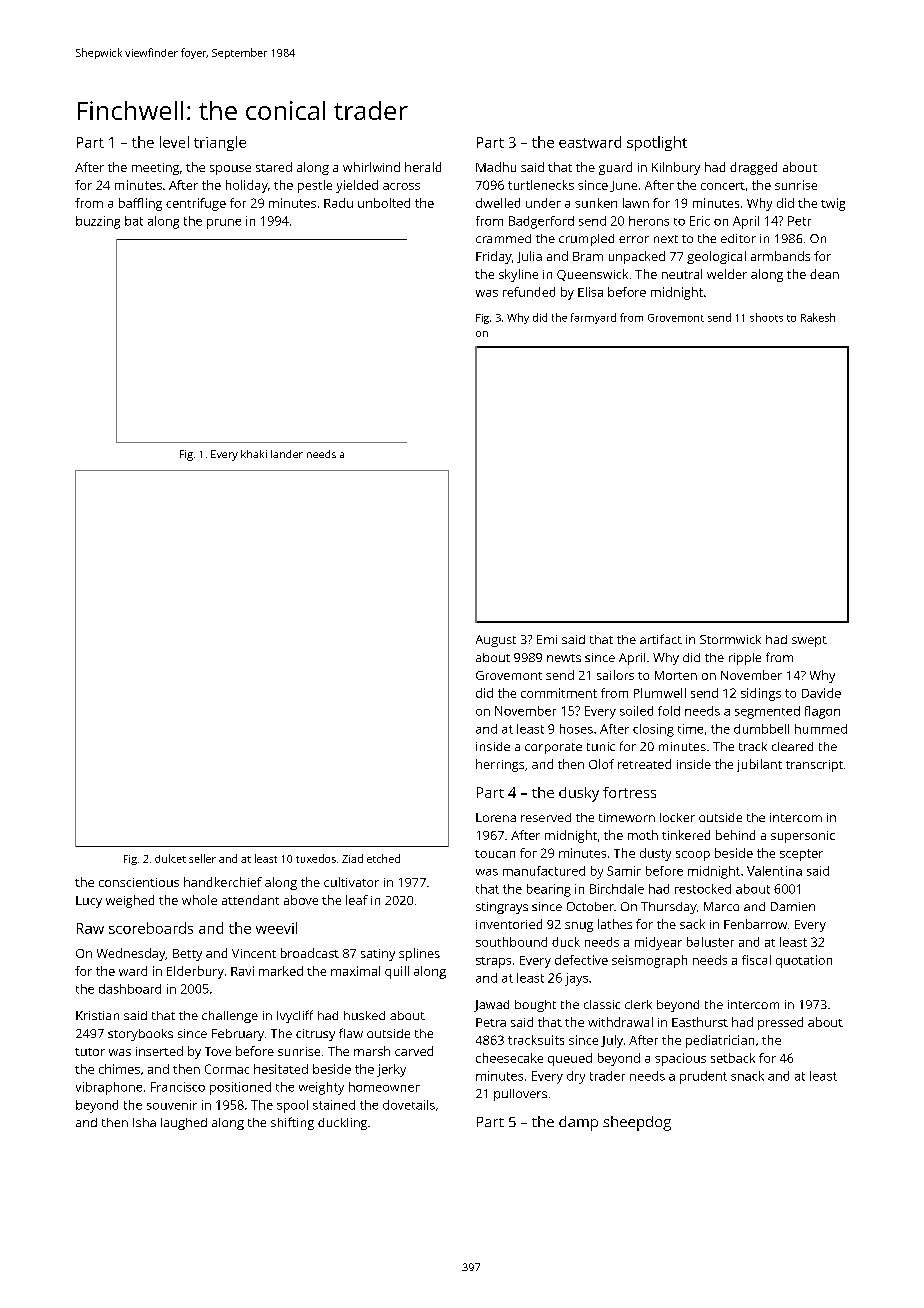 Image resolution: width=924 pixels, height=1308 pixels. What do you see at coordinates (174, 142) in the screenshot?
I see `level` at bounding box center [174, 142].
